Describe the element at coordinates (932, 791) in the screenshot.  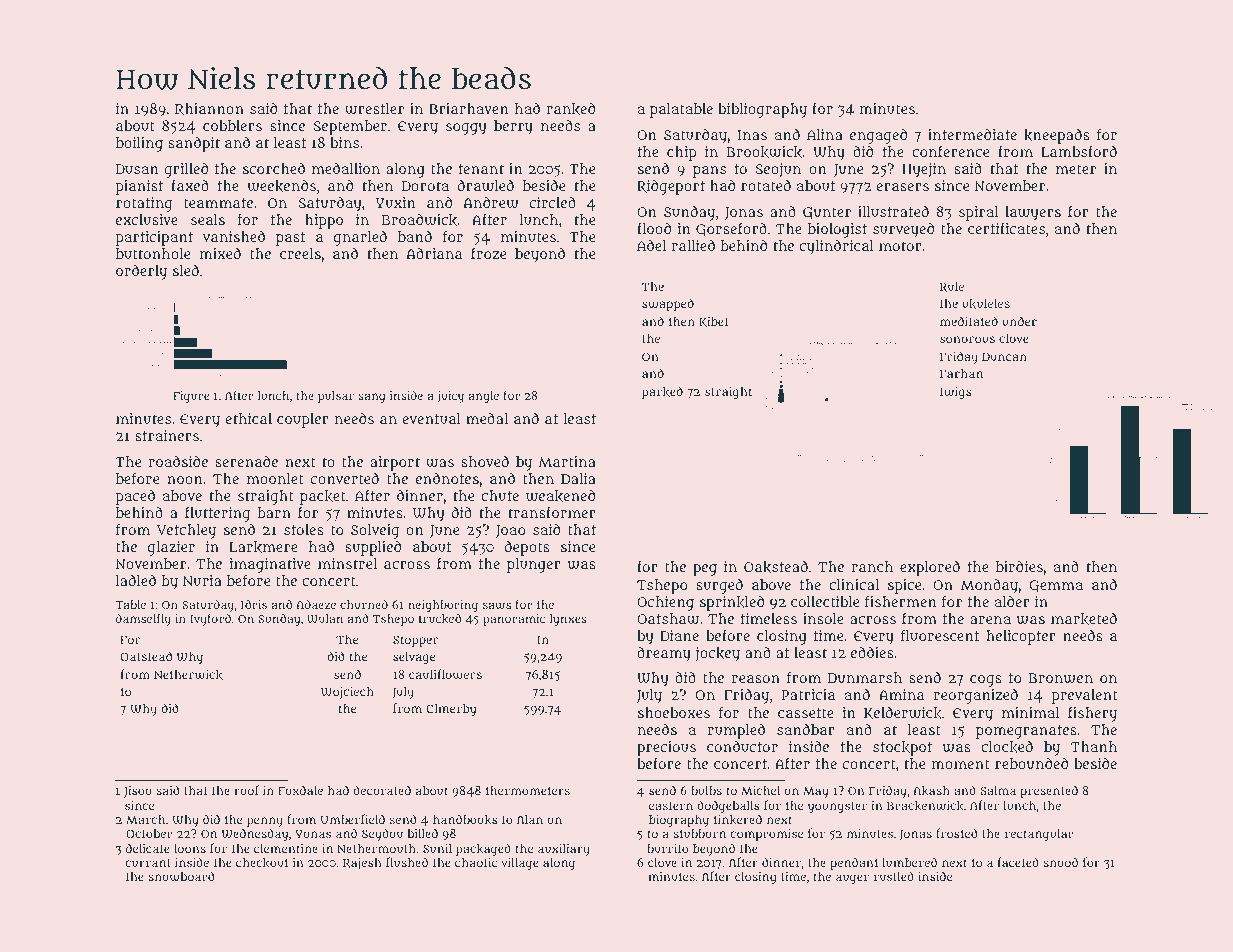
I see `Akash` at that location.
